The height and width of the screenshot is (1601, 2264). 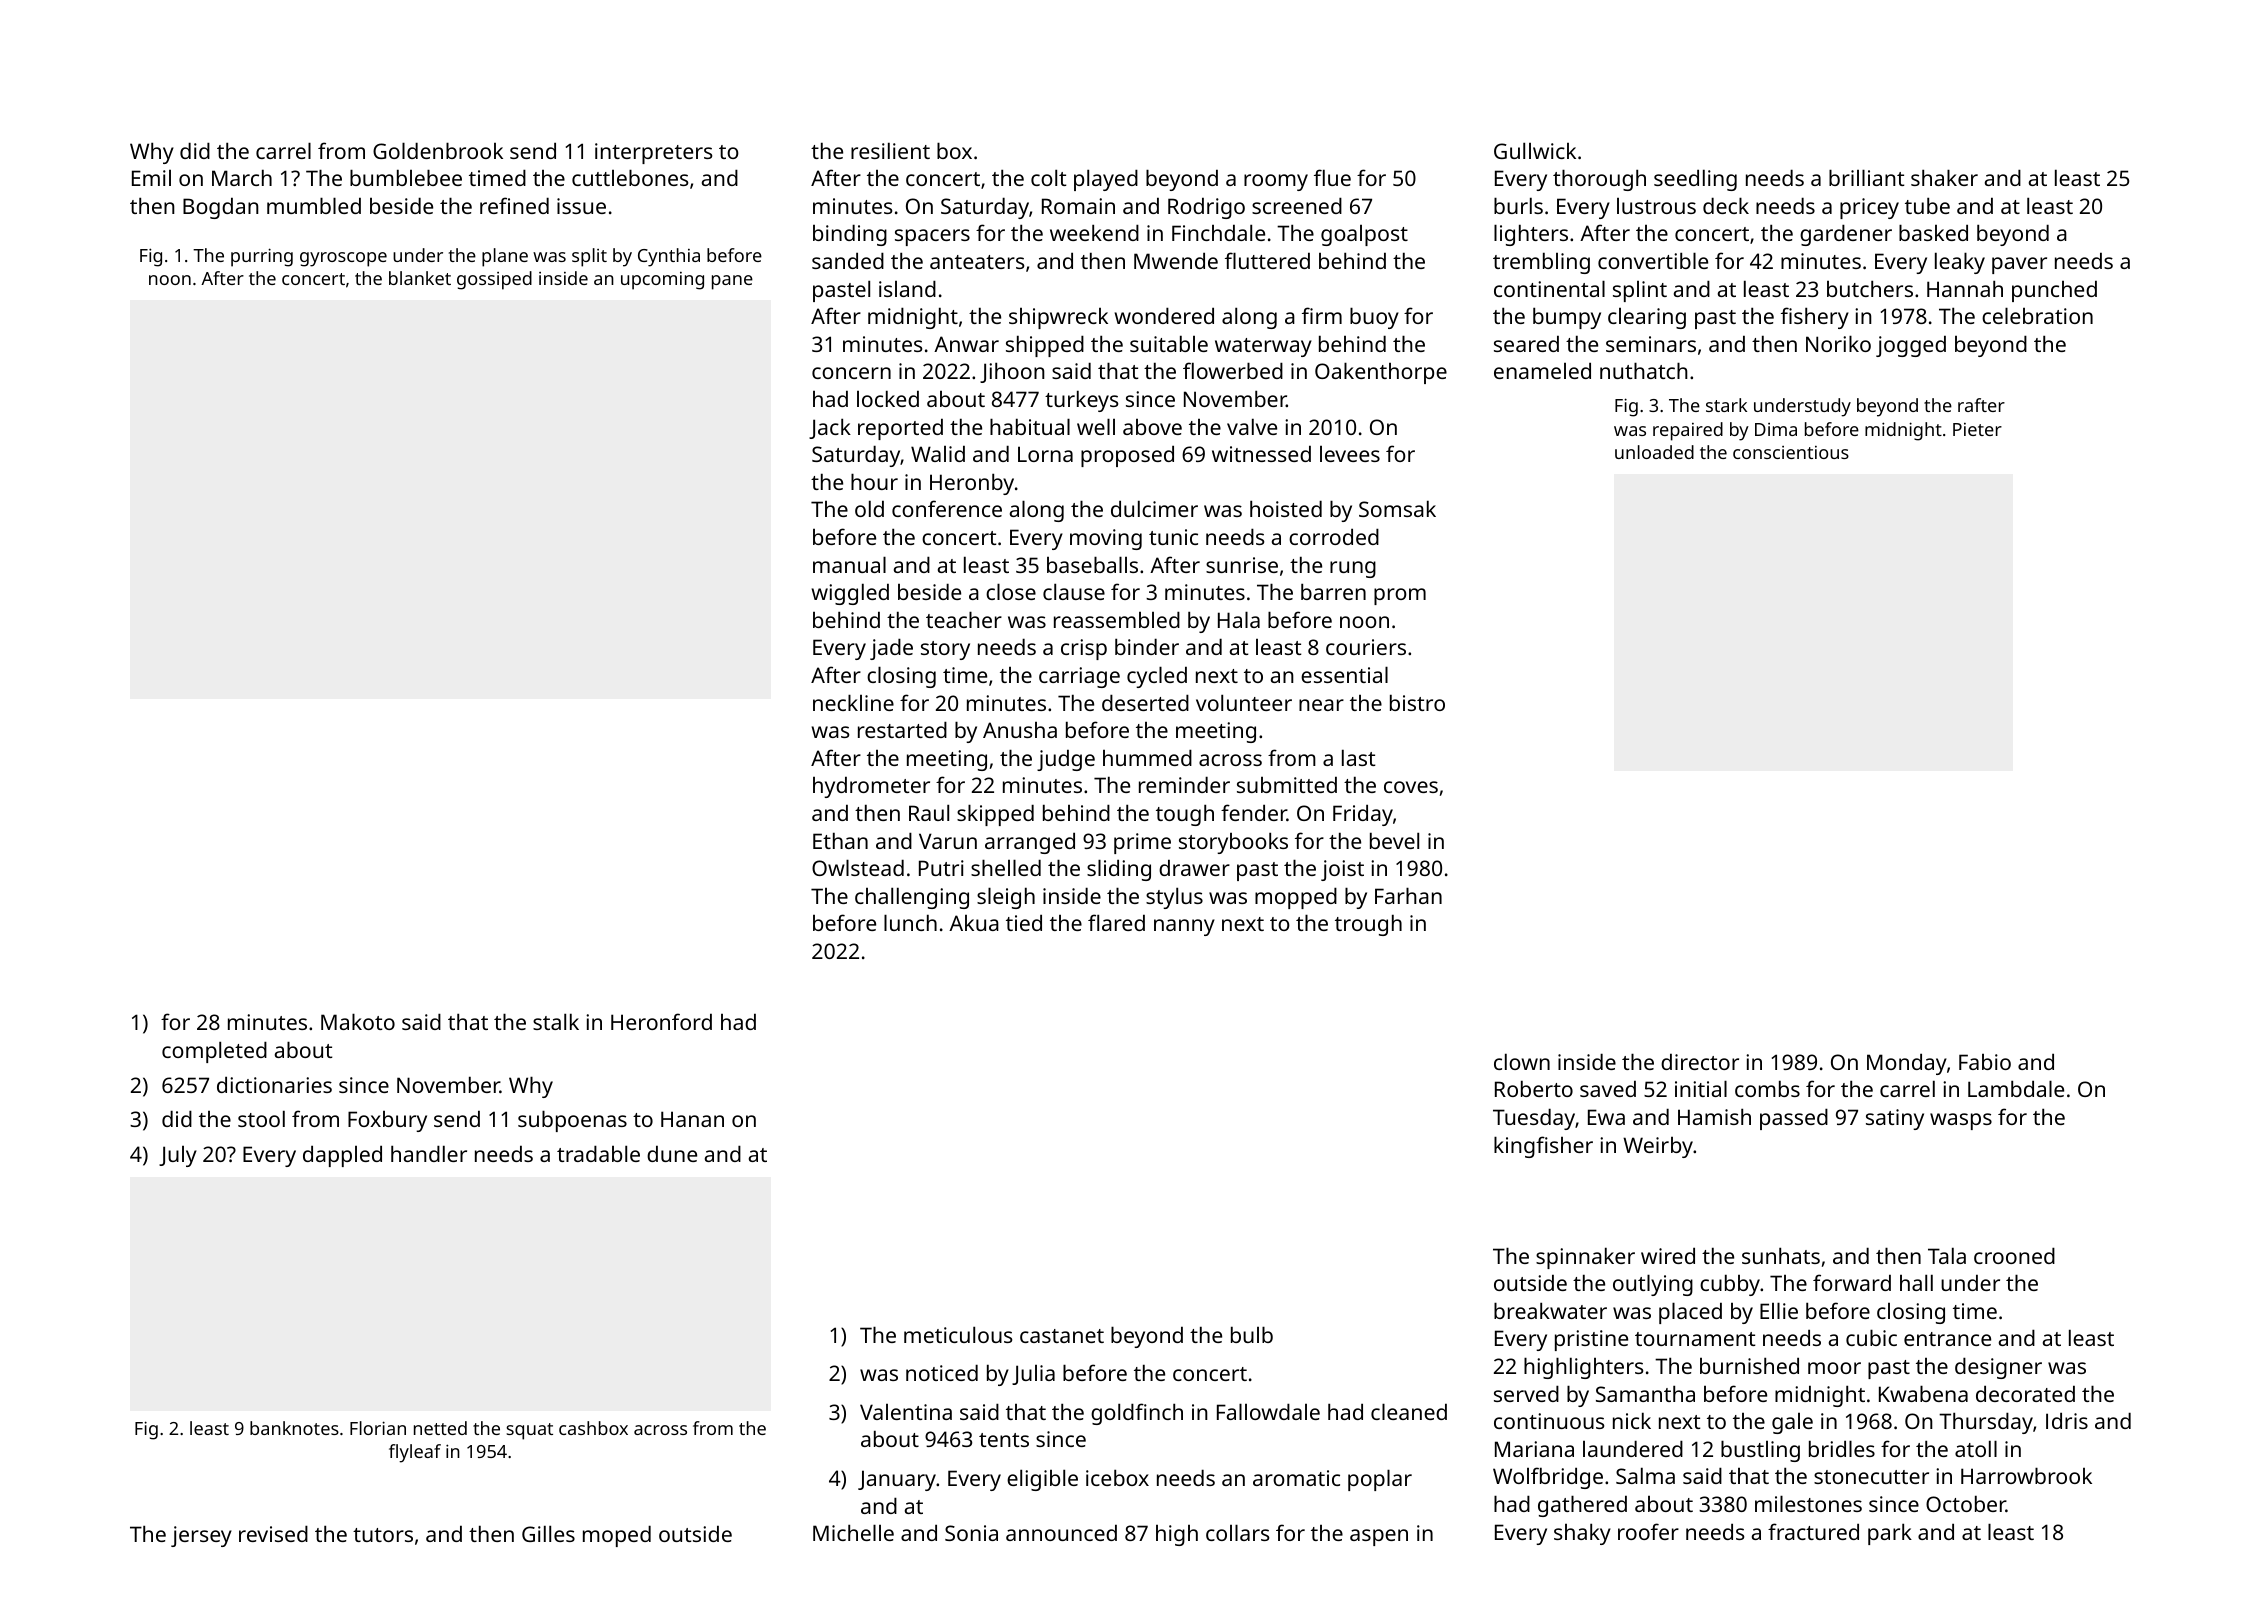 What do you see at coordinates (849, 564) in the screenshot?
I see `manual` at bounding box center [849, 564].
